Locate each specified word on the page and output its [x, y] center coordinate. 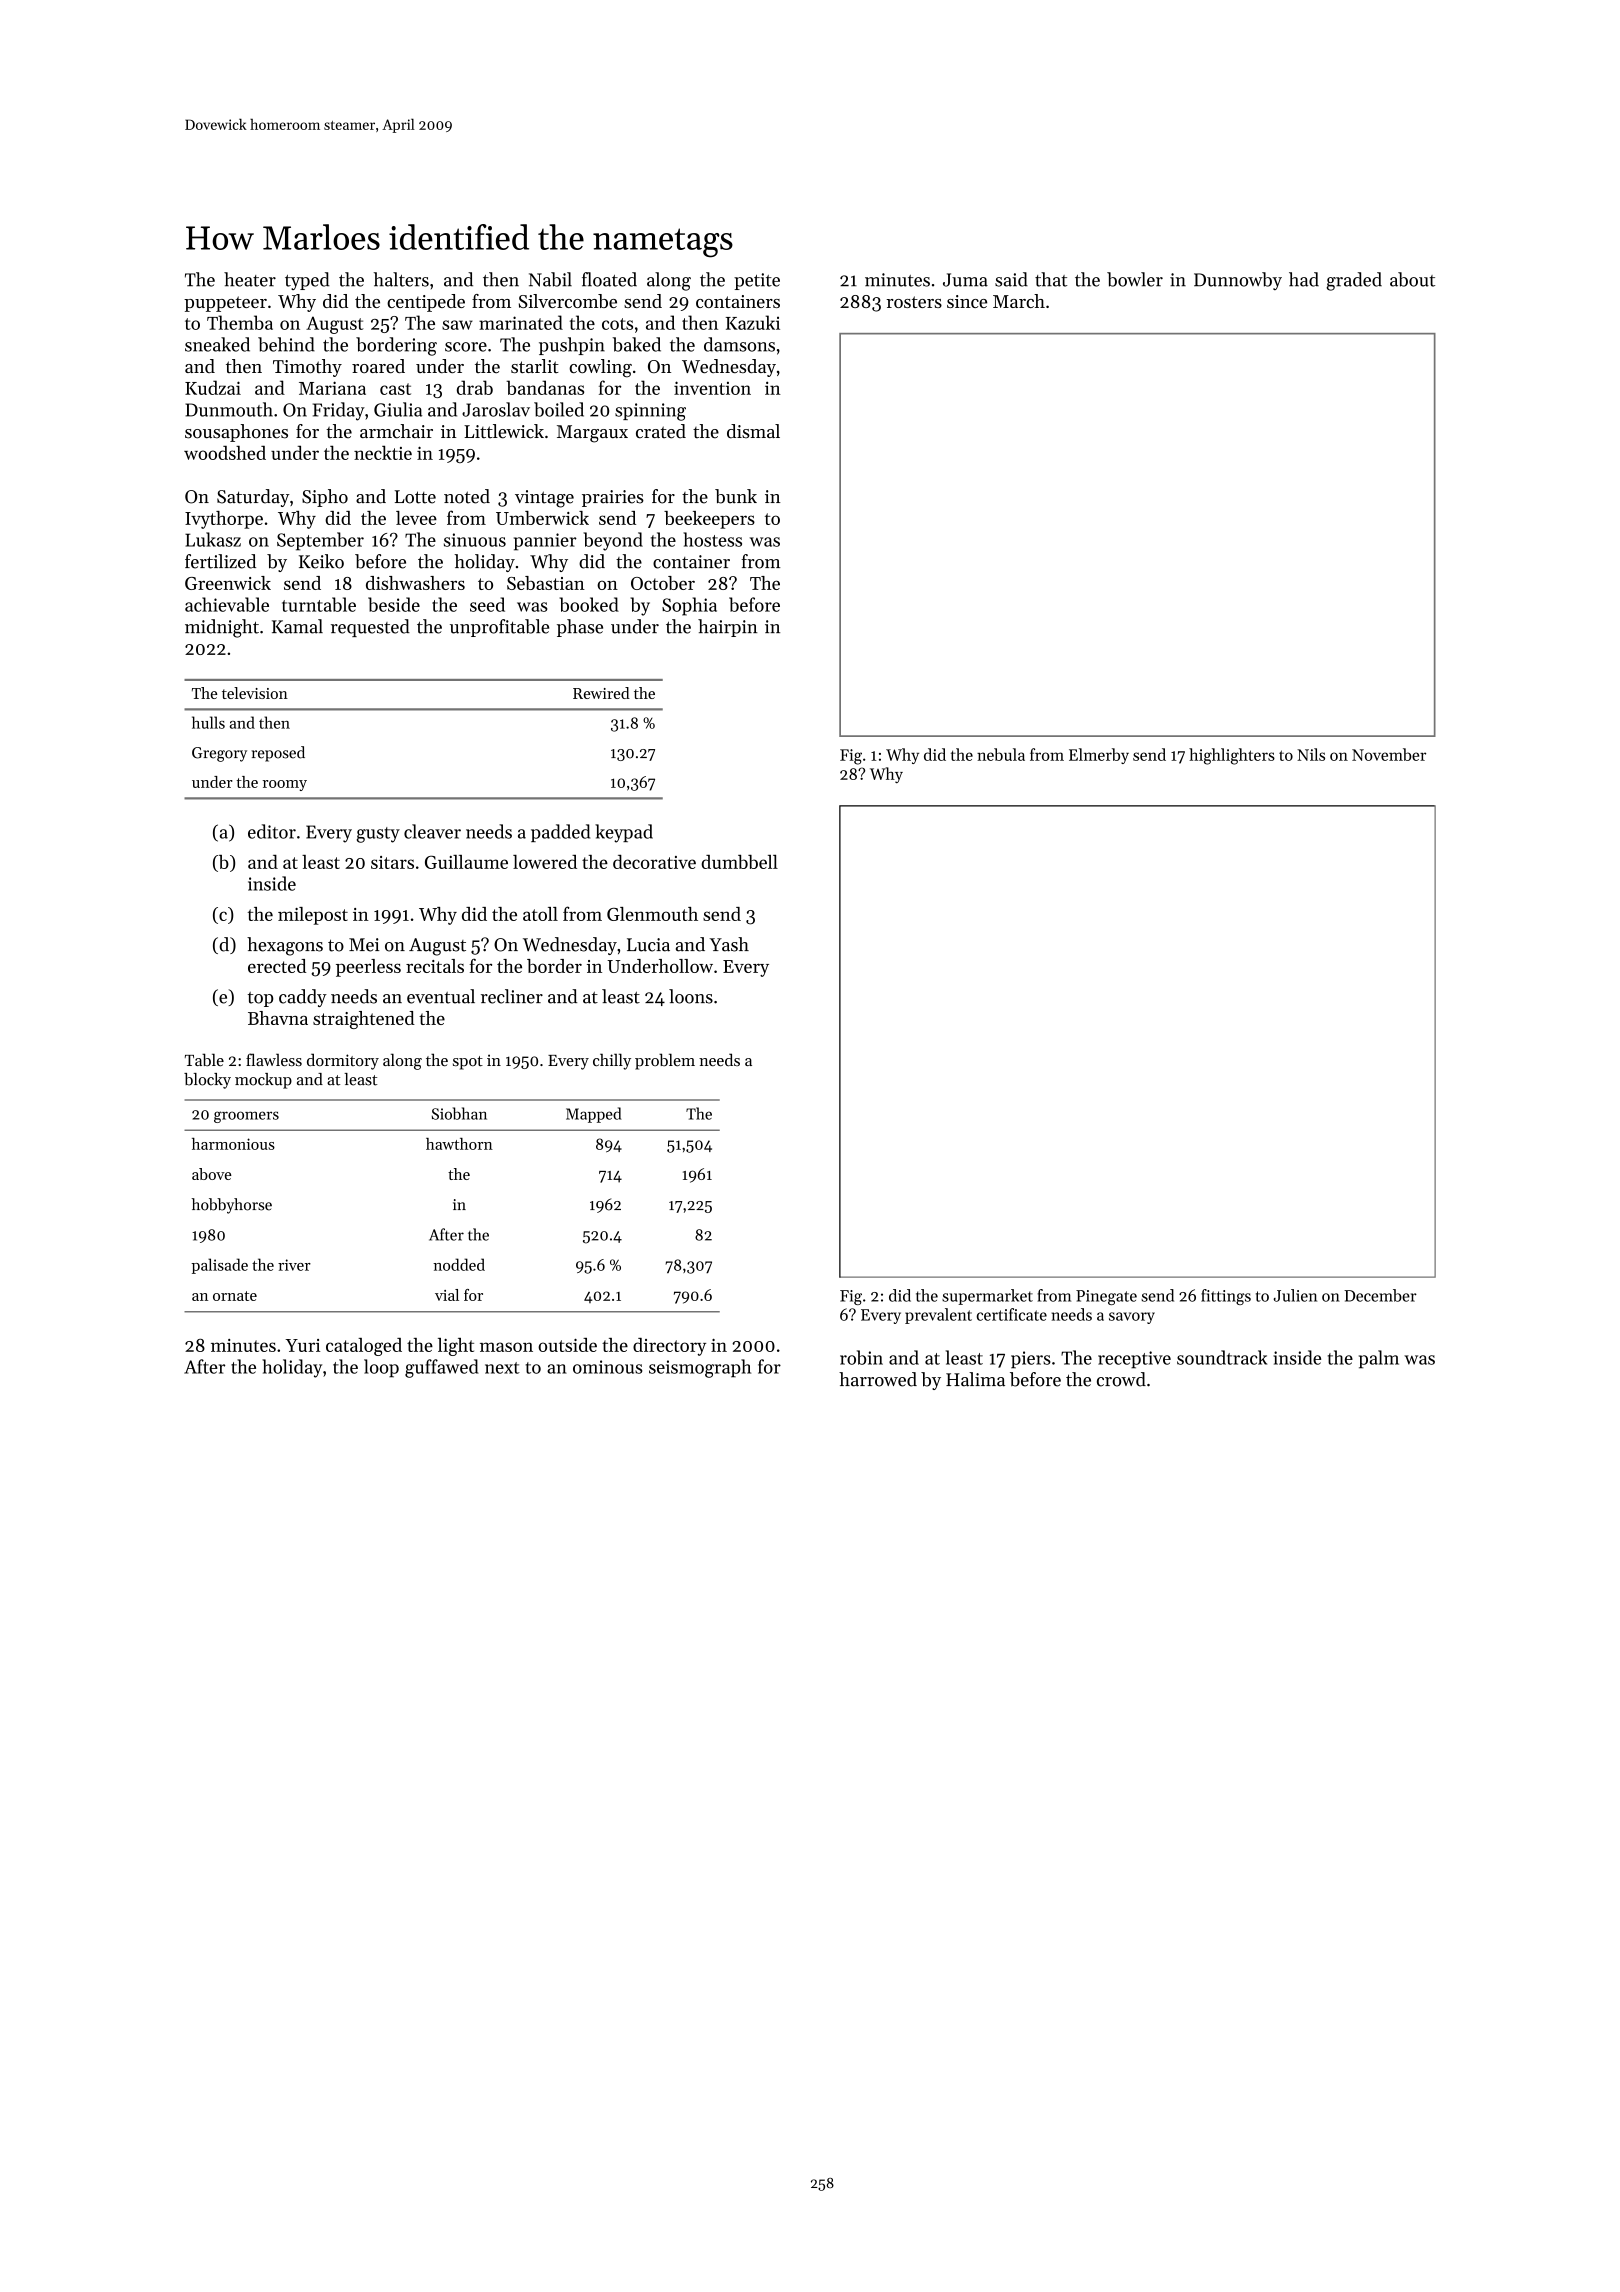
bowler [1135, 279]
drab [475, 387]
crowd [1121, 1379]
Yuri [302, 1345]
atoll [540, 914]
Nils [1311, 754]
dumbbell [739, 862]
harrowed [878, 1379]
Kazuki [753, 322]
